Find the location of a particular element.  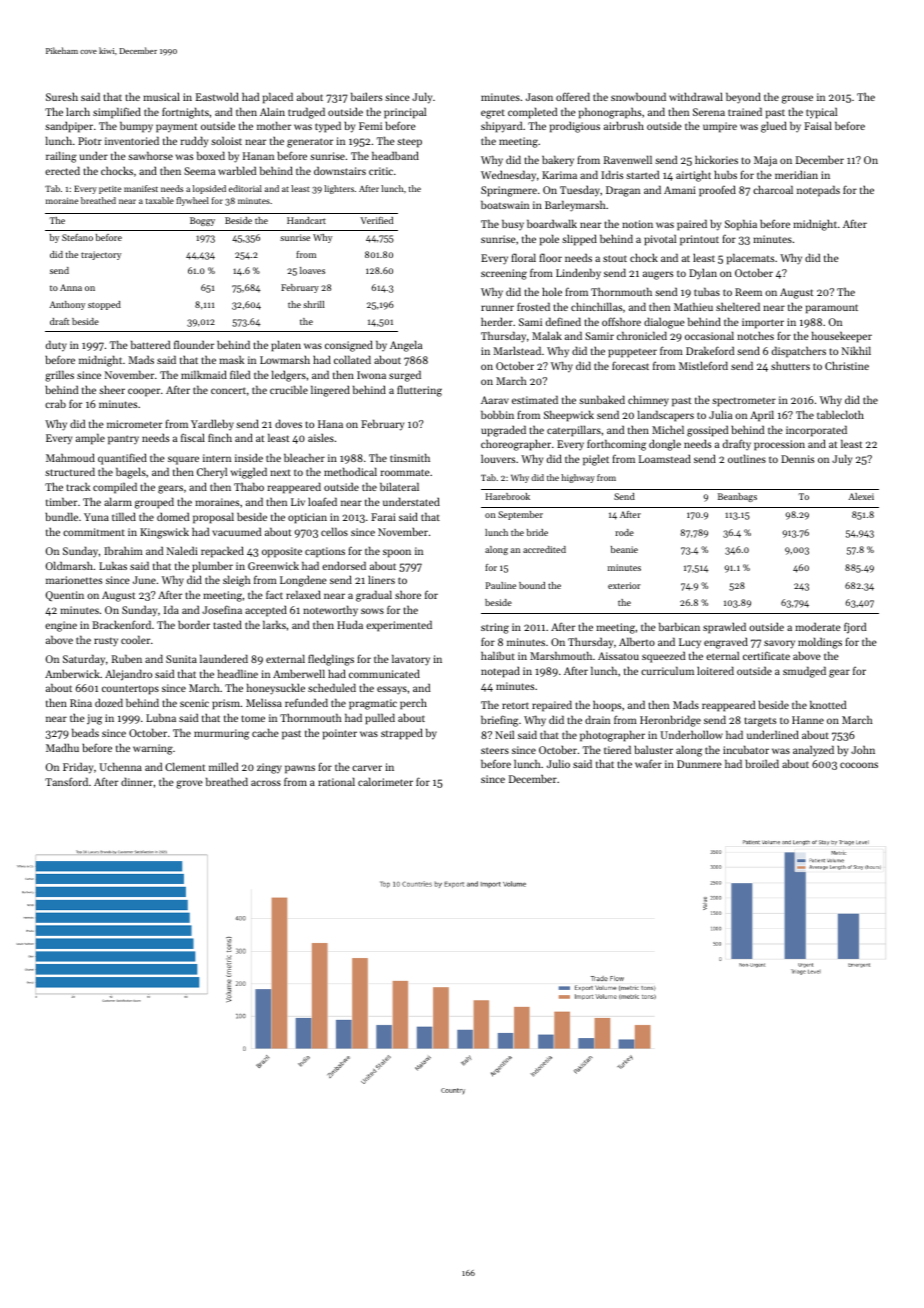

Uchenna is located at coordinates (120, 766).
